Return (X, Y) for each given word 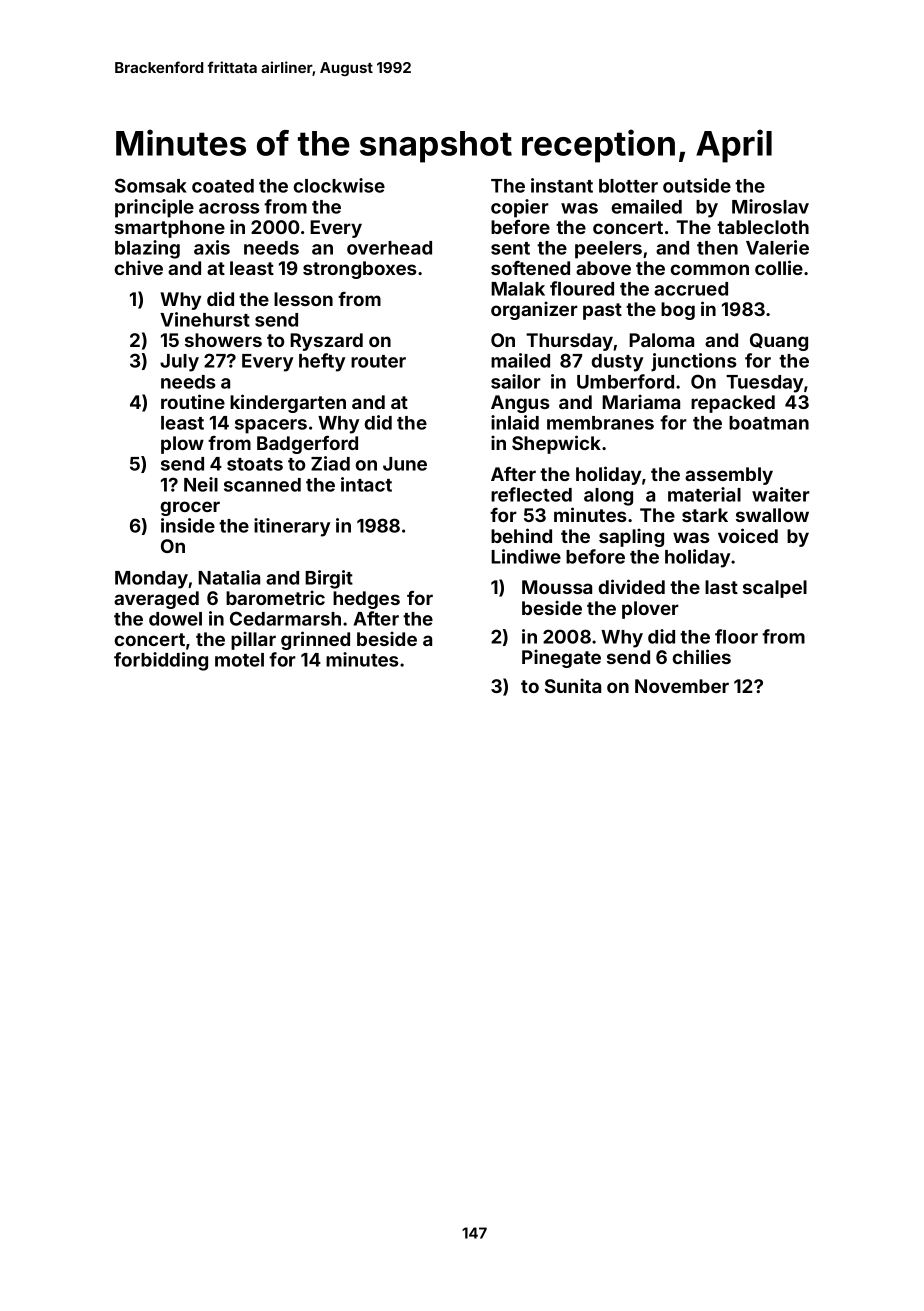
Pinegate (561, 658)
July (179, 363)
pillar (253, 640)
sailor (516, 381)
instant (562, 185)
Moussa (557, 587)
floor (736, 636)
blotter (628, 186)
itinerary (292, 527)
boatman (769, 423)
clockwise (339, 185)
